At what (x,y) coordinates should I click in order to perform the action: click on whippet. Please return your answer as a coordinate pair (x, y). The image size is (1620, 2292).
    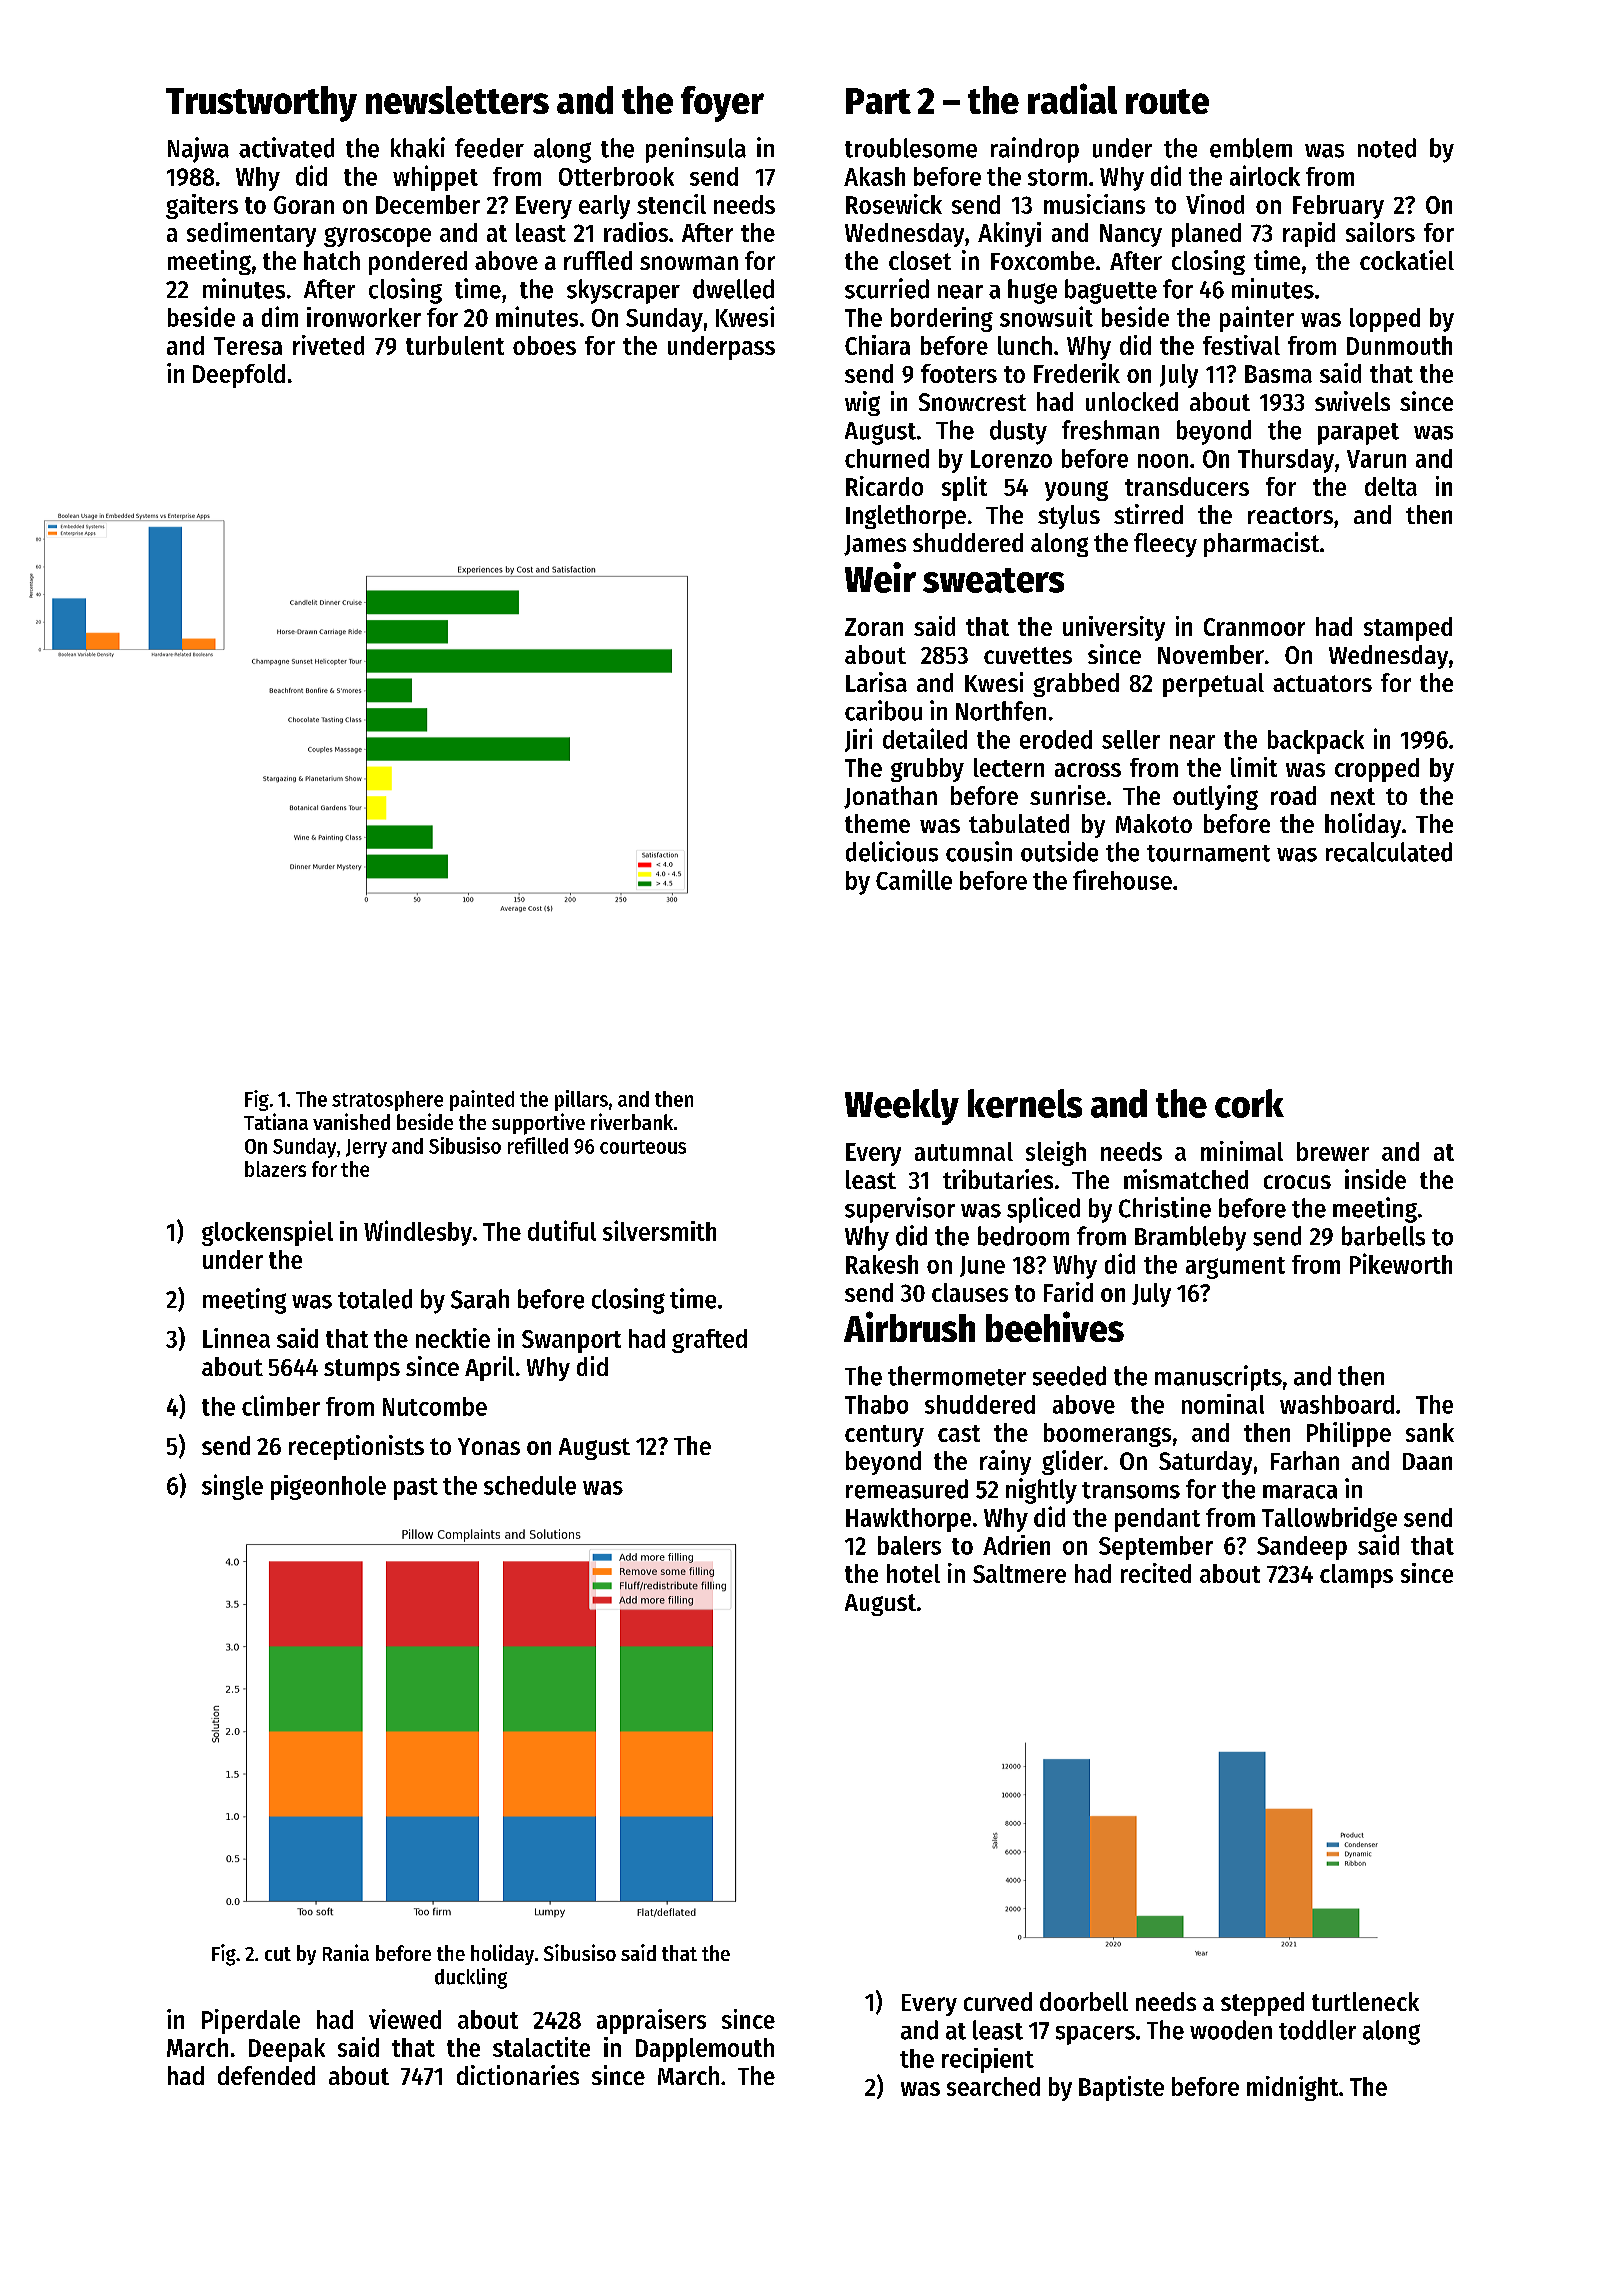
    Looking at the image, I should click on (435, 178).
